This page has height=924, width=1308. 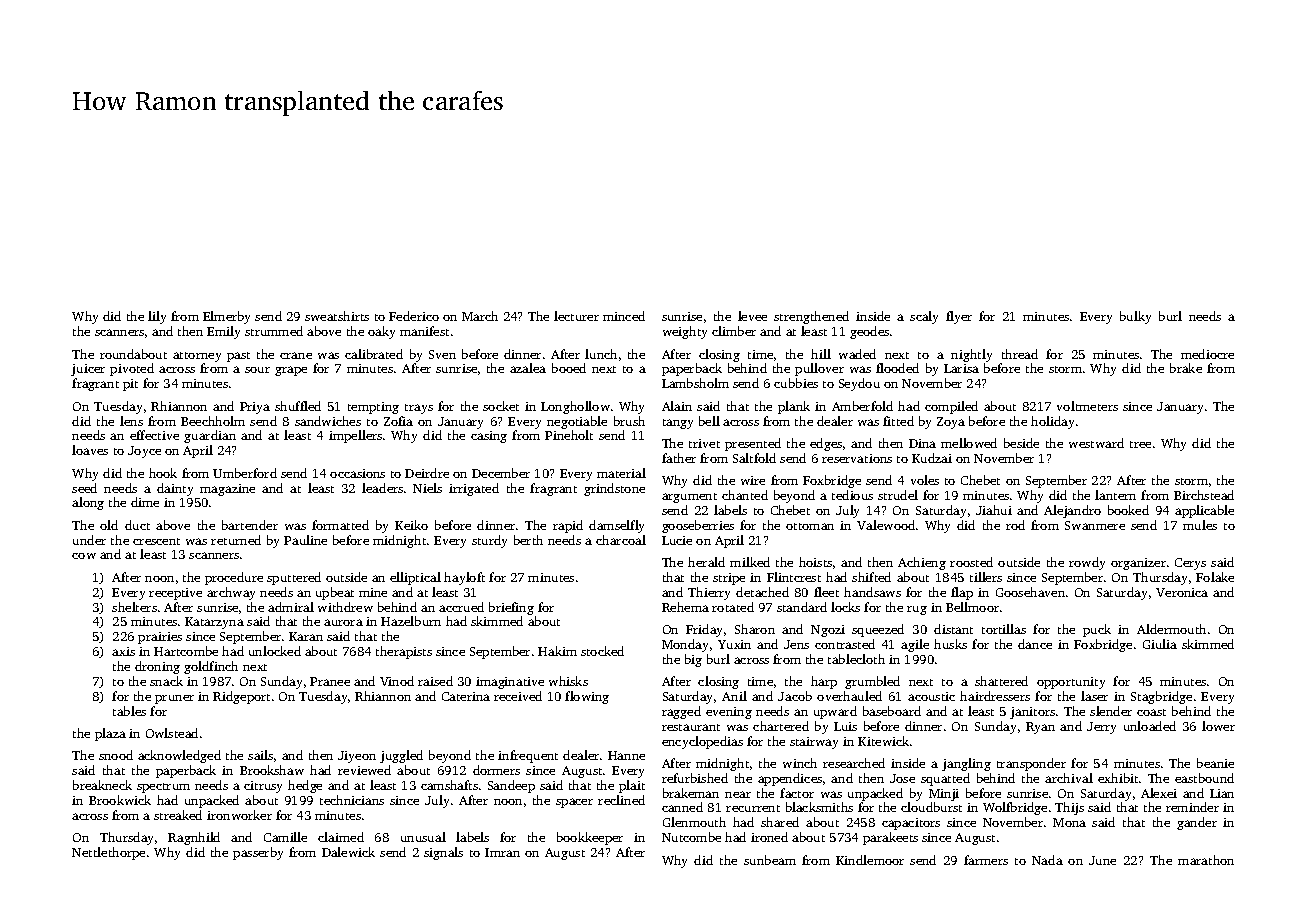 I want to click on scaly, so click(x=924, y=317).
